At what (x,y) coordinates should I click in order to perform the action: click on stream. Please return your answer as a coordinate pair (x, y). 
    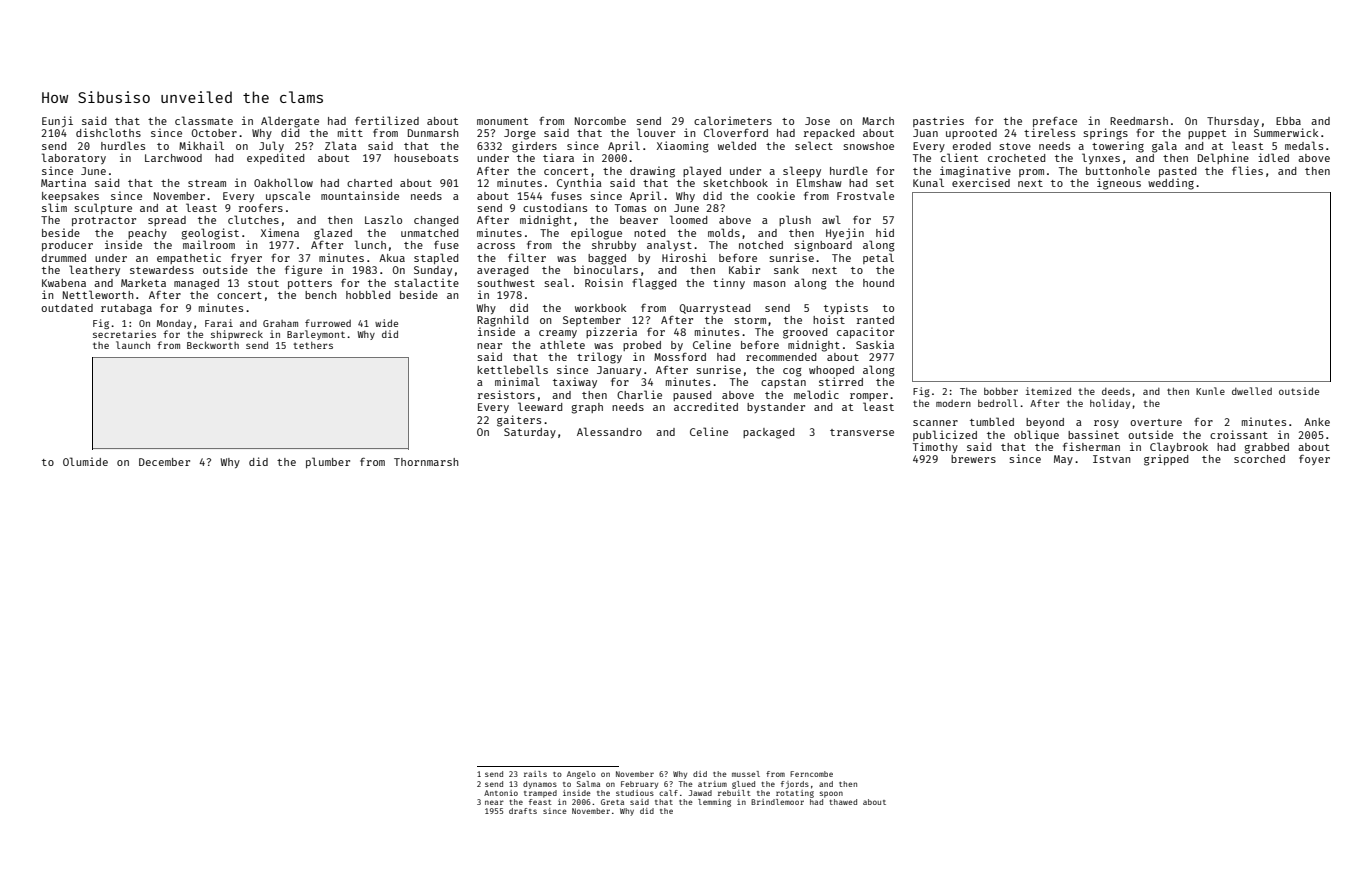
    Looking at the image, I should click on (207, 183).
